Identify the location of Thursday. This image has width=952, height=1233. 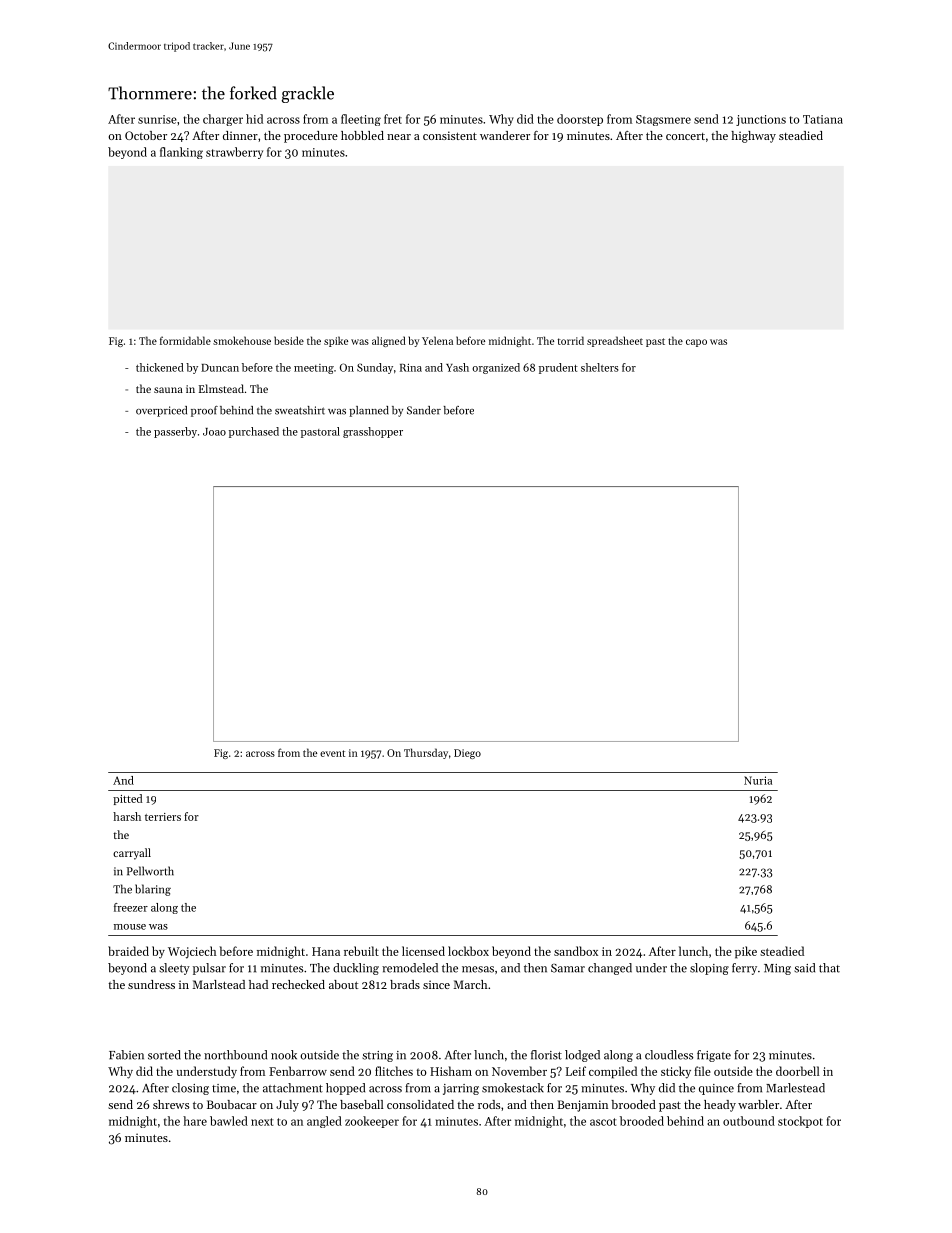
(426, 753).
